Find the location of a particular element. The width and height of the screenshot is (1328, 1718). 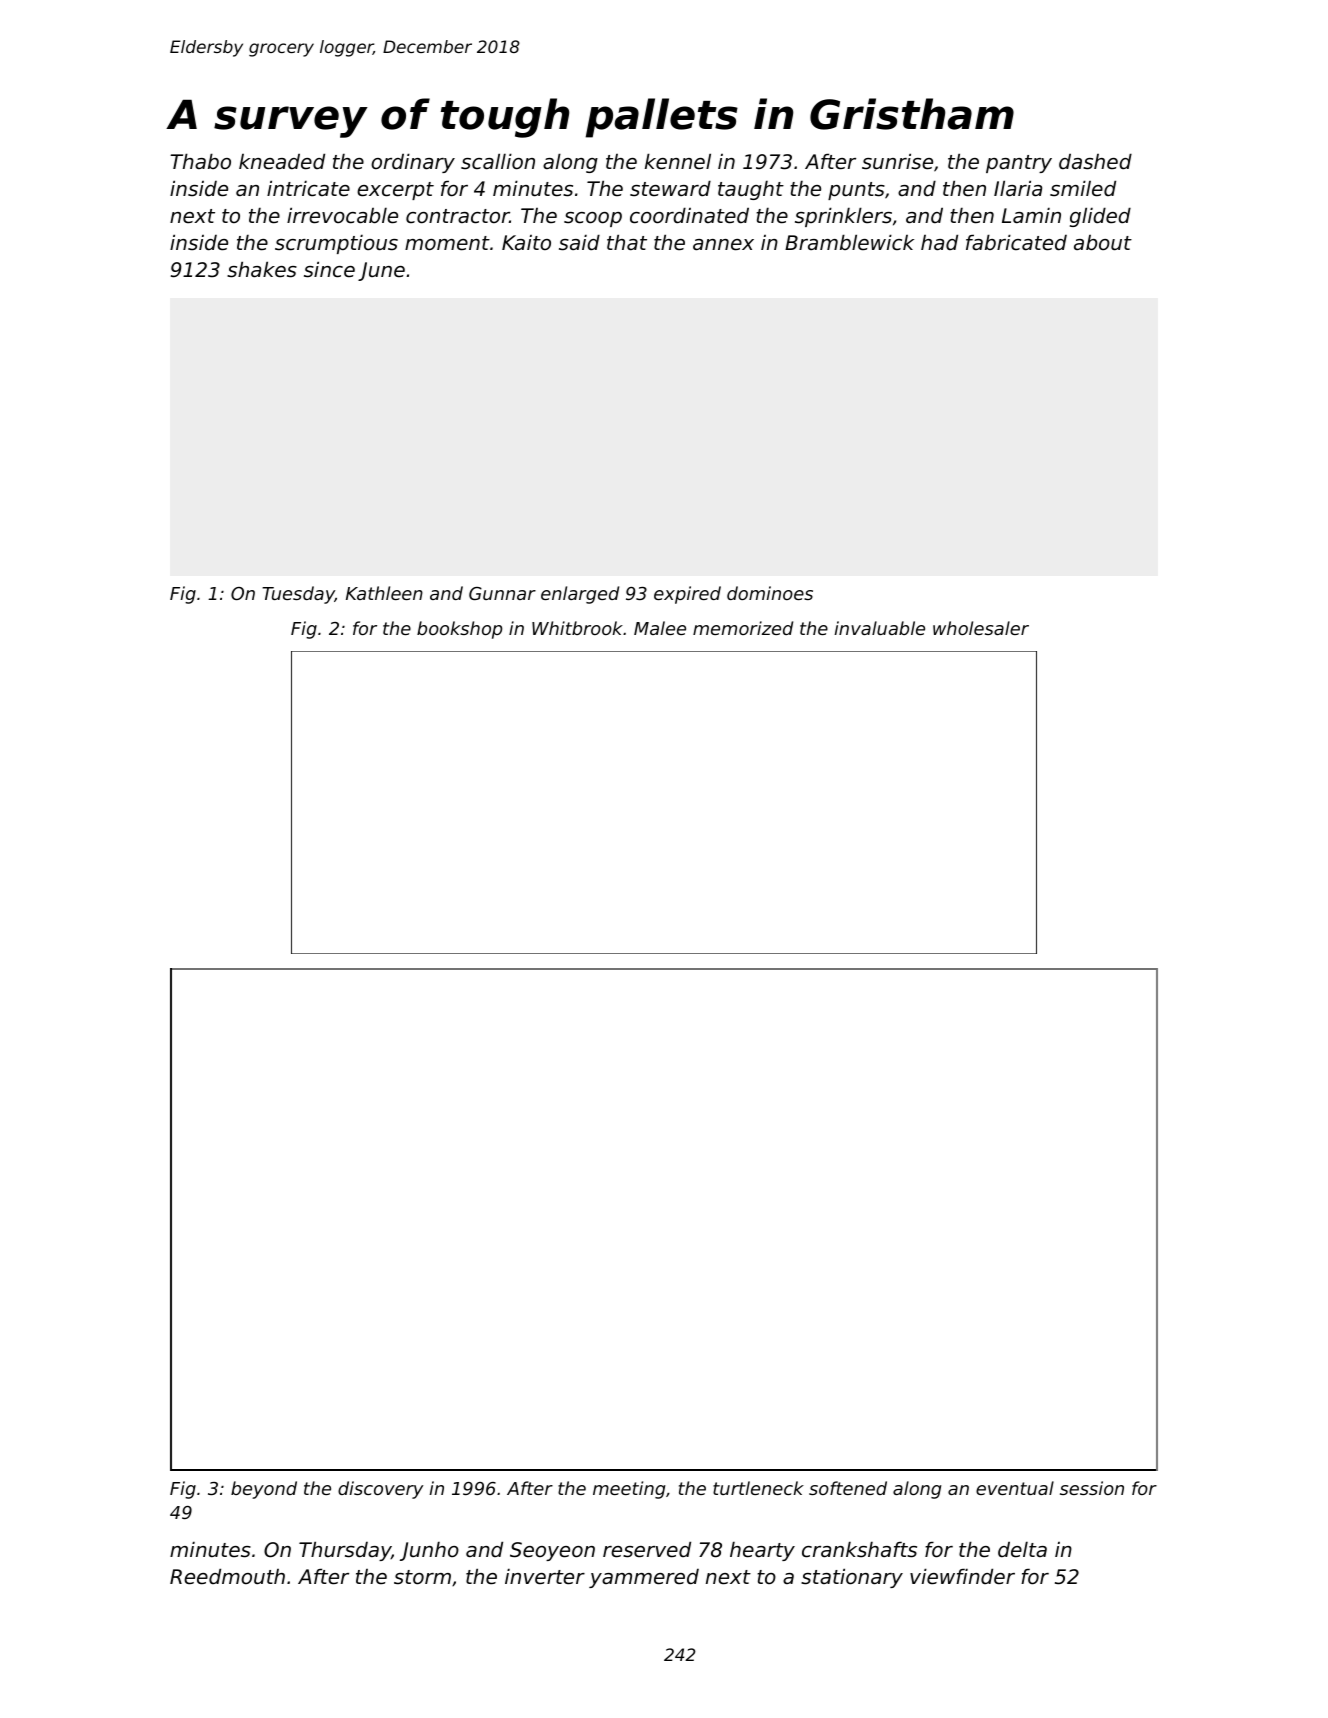

Kathleen is located at coordinates (384, 593).
